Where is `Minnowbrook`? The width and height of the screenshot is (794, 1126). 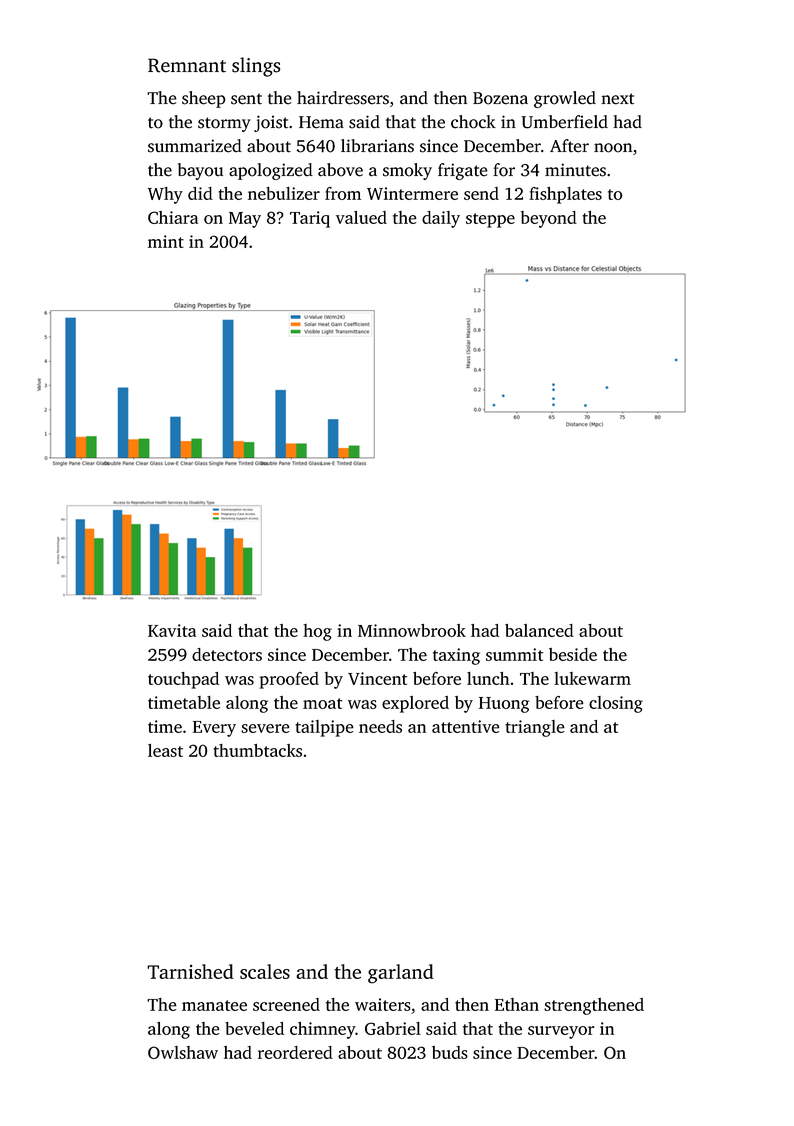
Minnowbrook is located at coordinates (412, 630).
